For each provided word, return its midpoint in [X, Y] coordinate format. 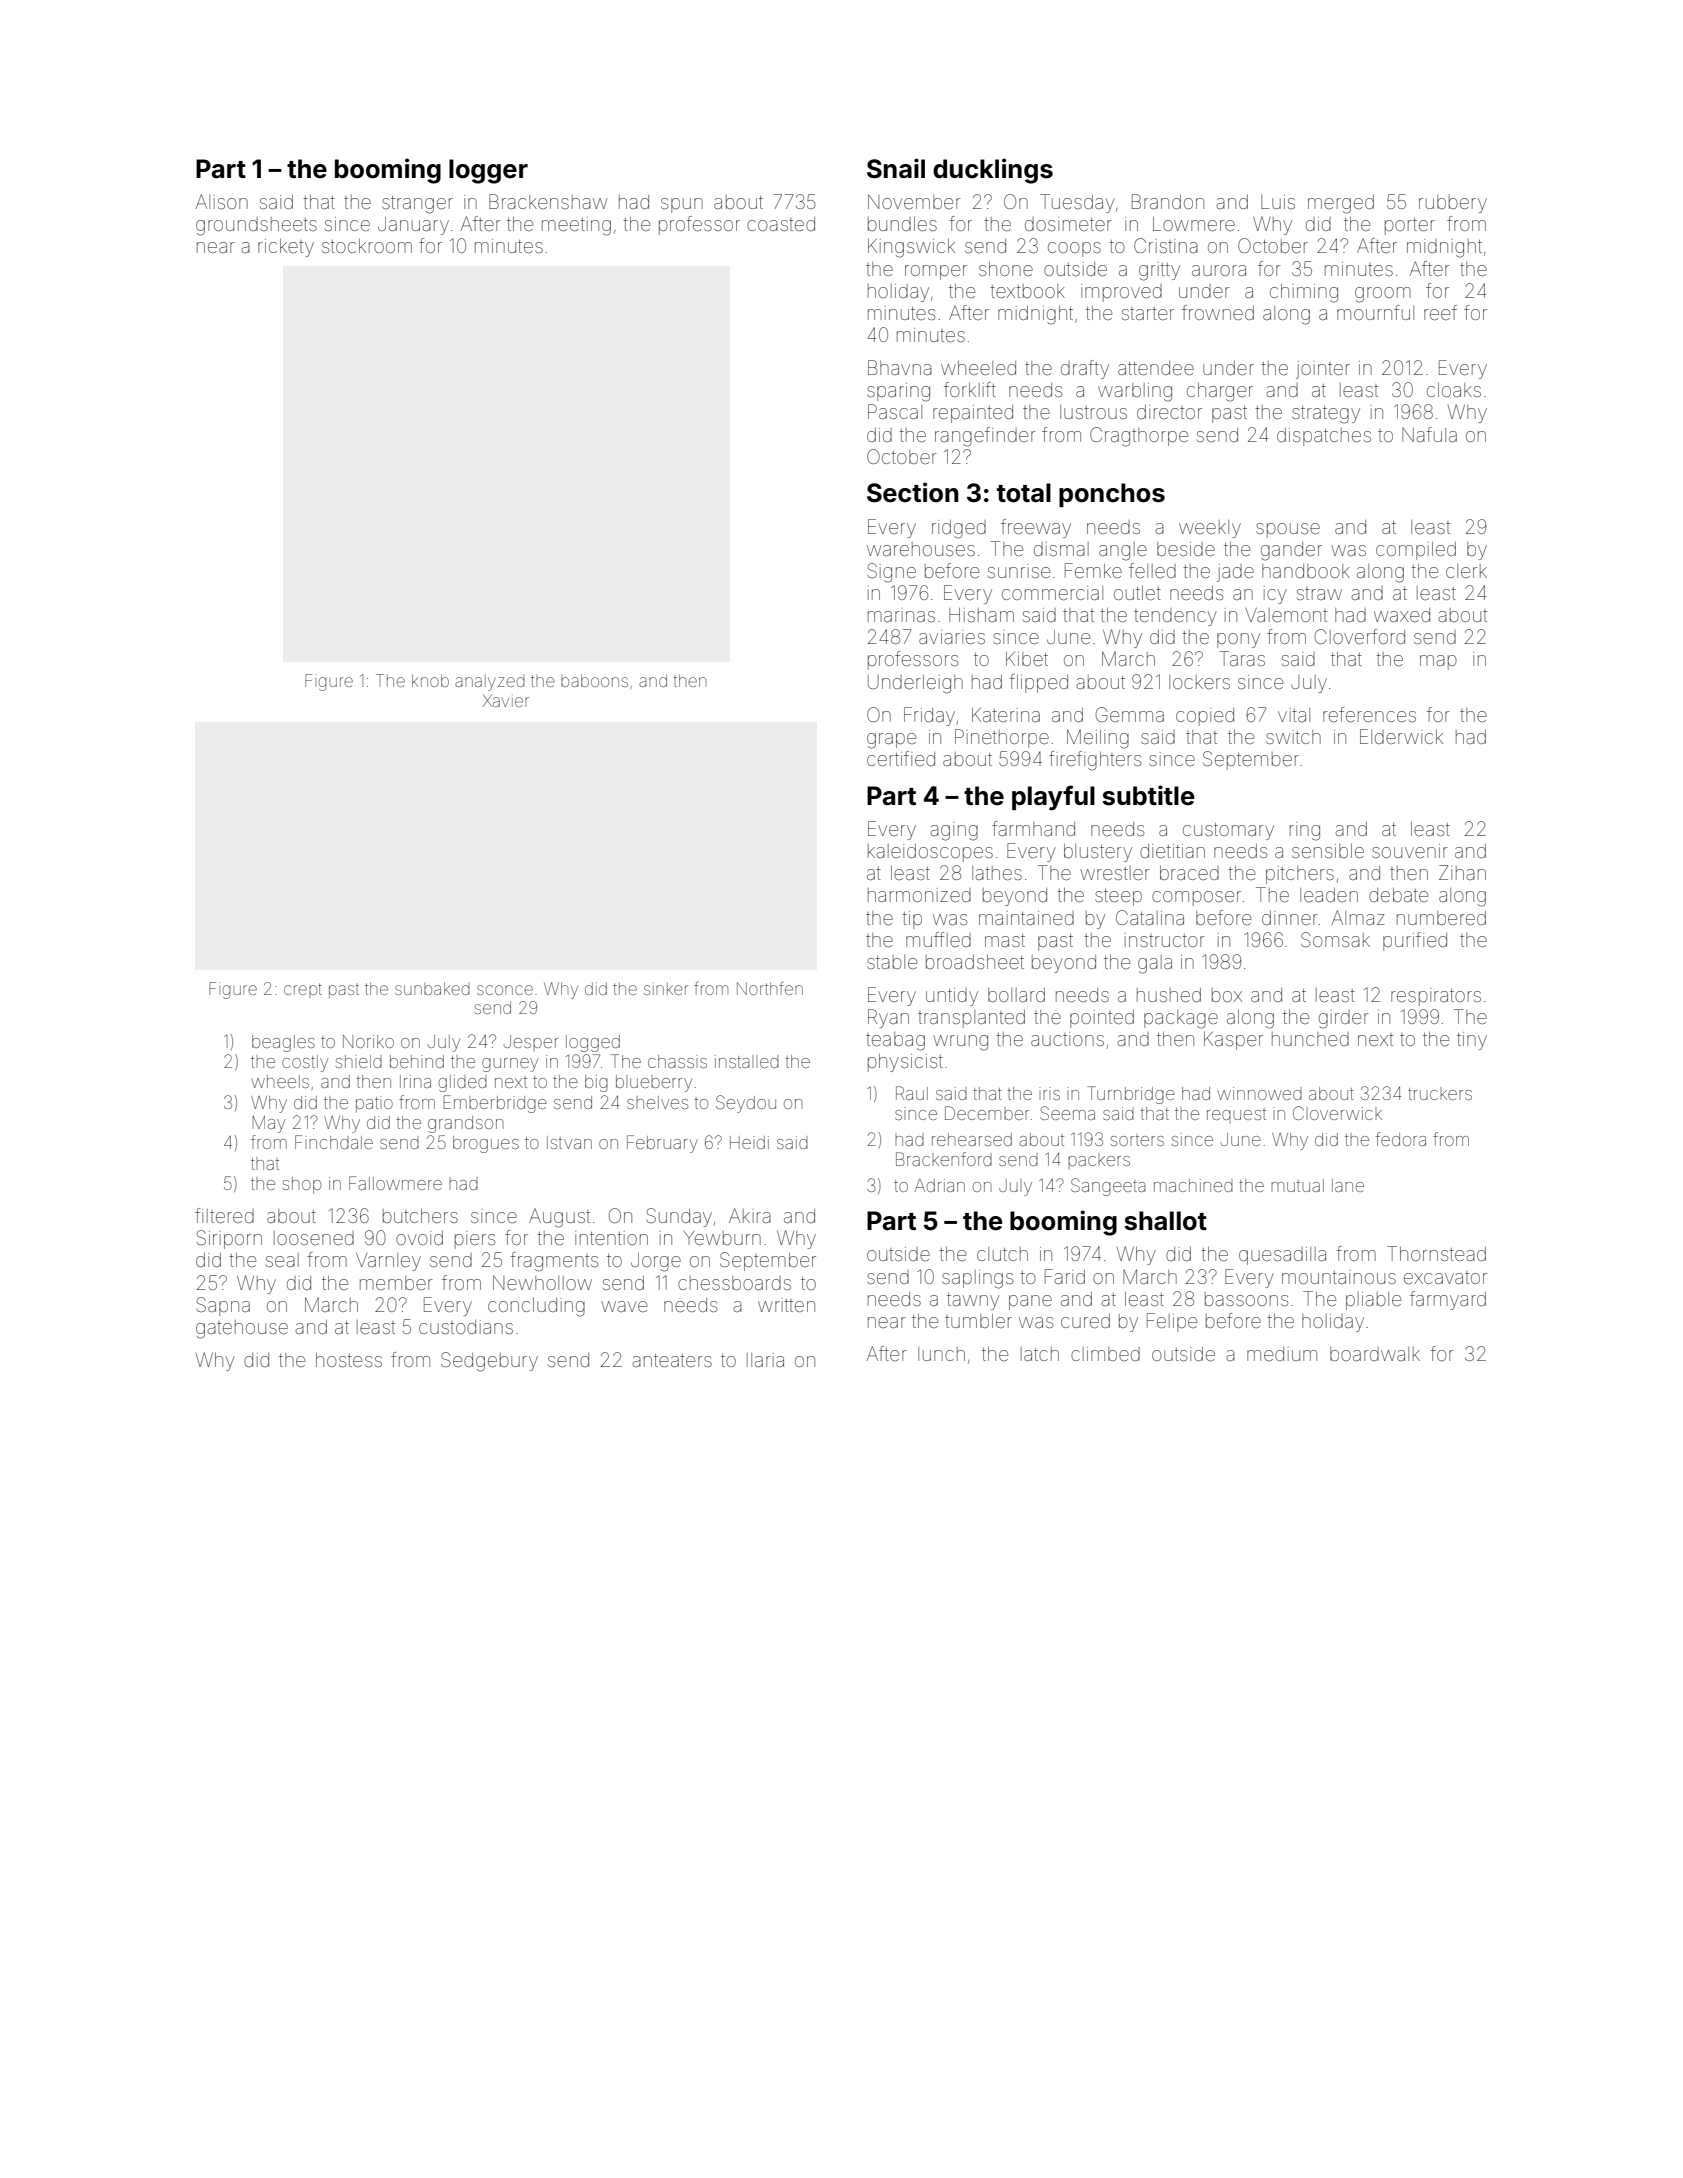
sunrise [1019, 571]
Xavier [506, 700]
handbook [1306, 571]
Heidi [749, 1142]
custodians [466, 1327]
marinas [901, 615]
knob [430, 680]
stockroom [367, 246]
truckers [1440, 1094]
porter [1410, 226]
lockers [1199, 682]
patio [374, 1104]
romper [936, 272]
